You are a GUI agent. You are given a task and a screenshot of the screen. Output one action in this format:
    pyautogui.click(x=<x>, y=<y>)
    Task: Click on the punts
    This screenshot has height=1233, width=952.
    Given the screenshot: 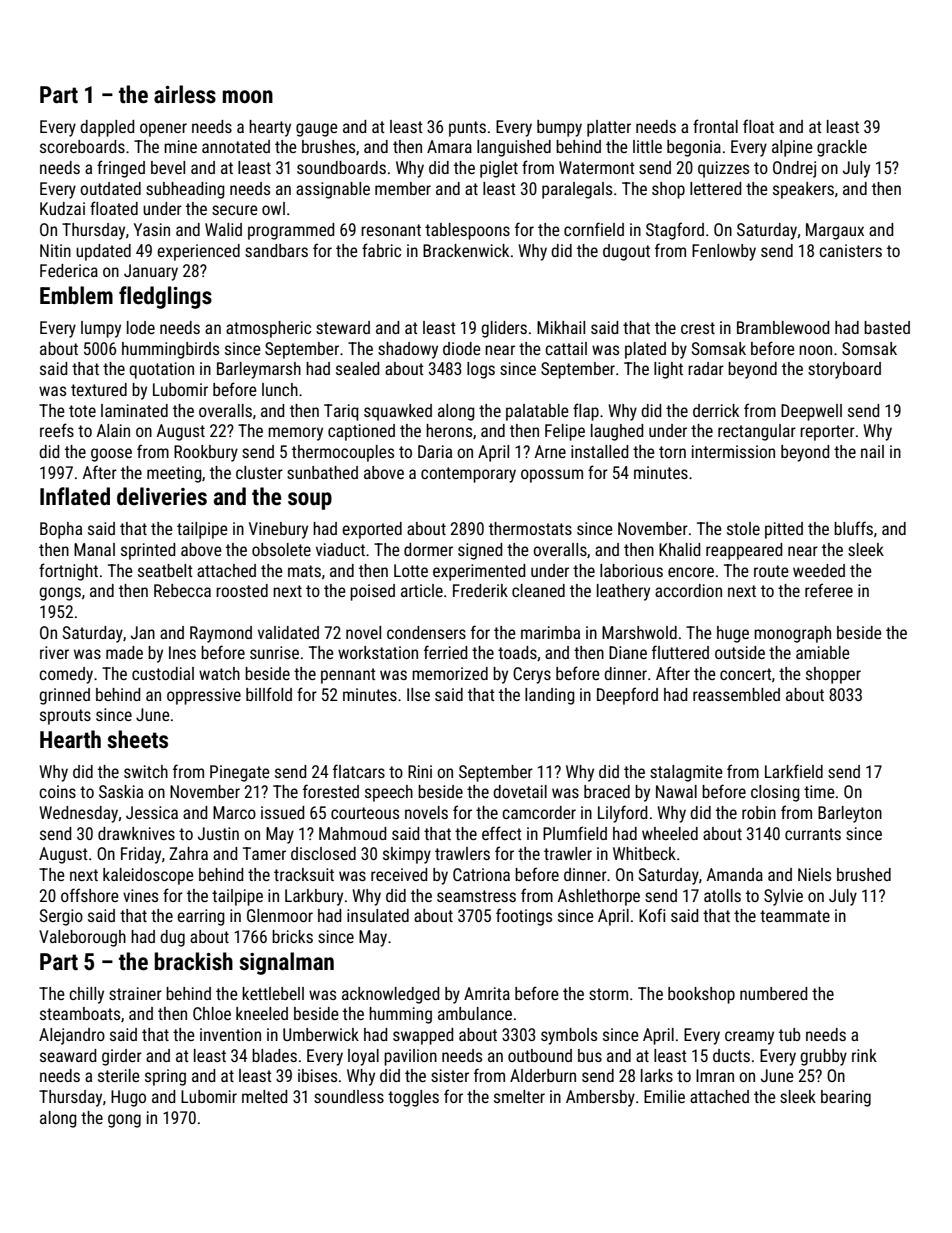 What is the action you would take?
    pyautogui.click(x=467, y=129)
